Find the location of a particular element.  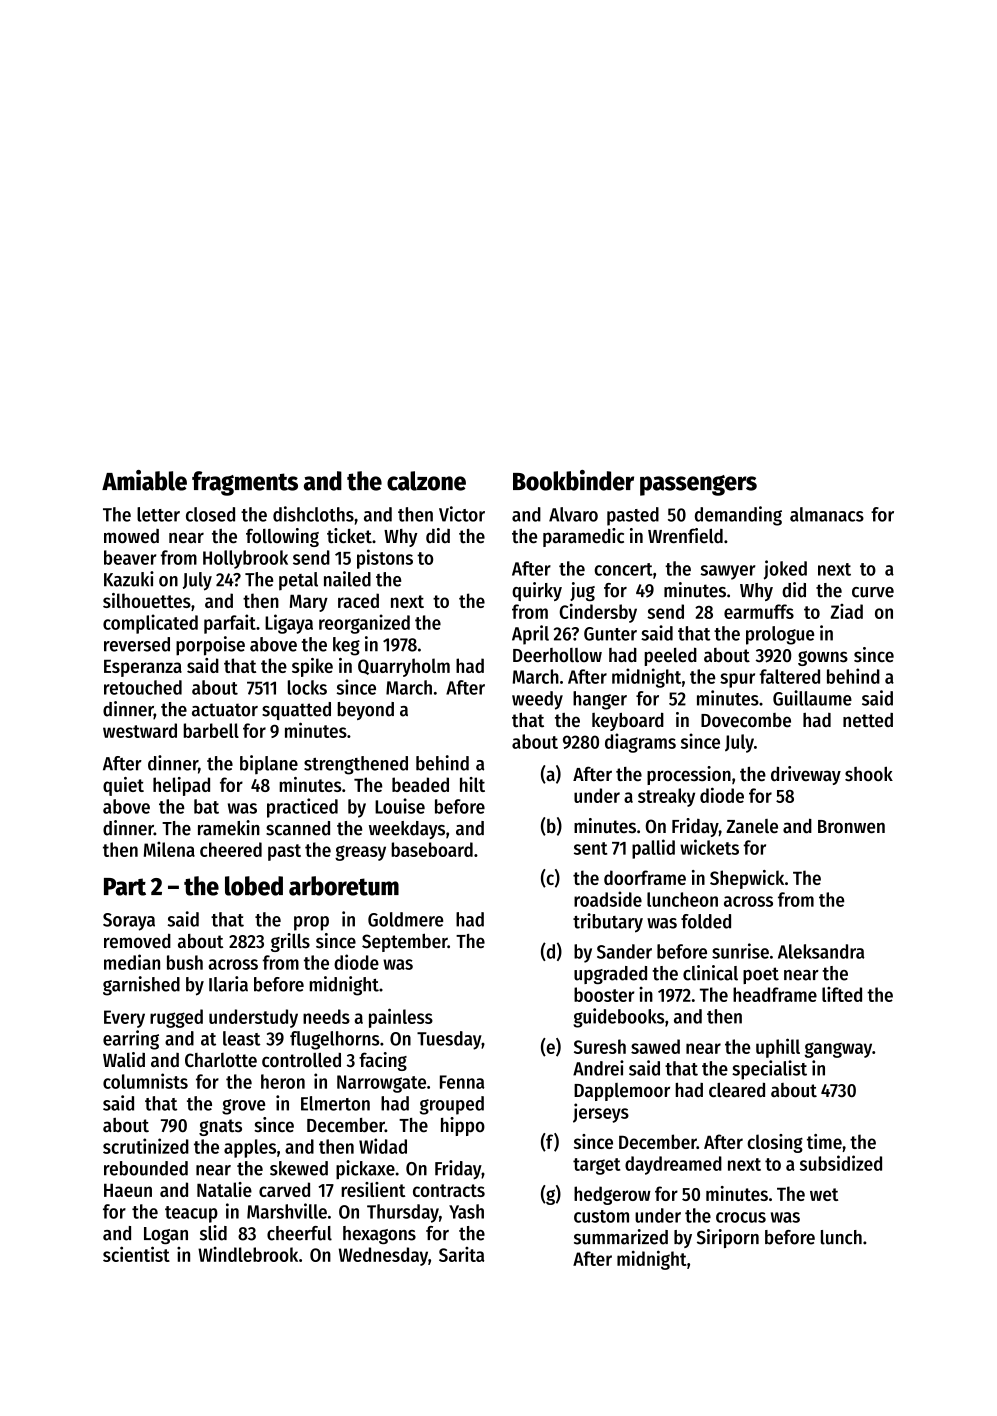

almanacs is located at coordinates (827, 514).
